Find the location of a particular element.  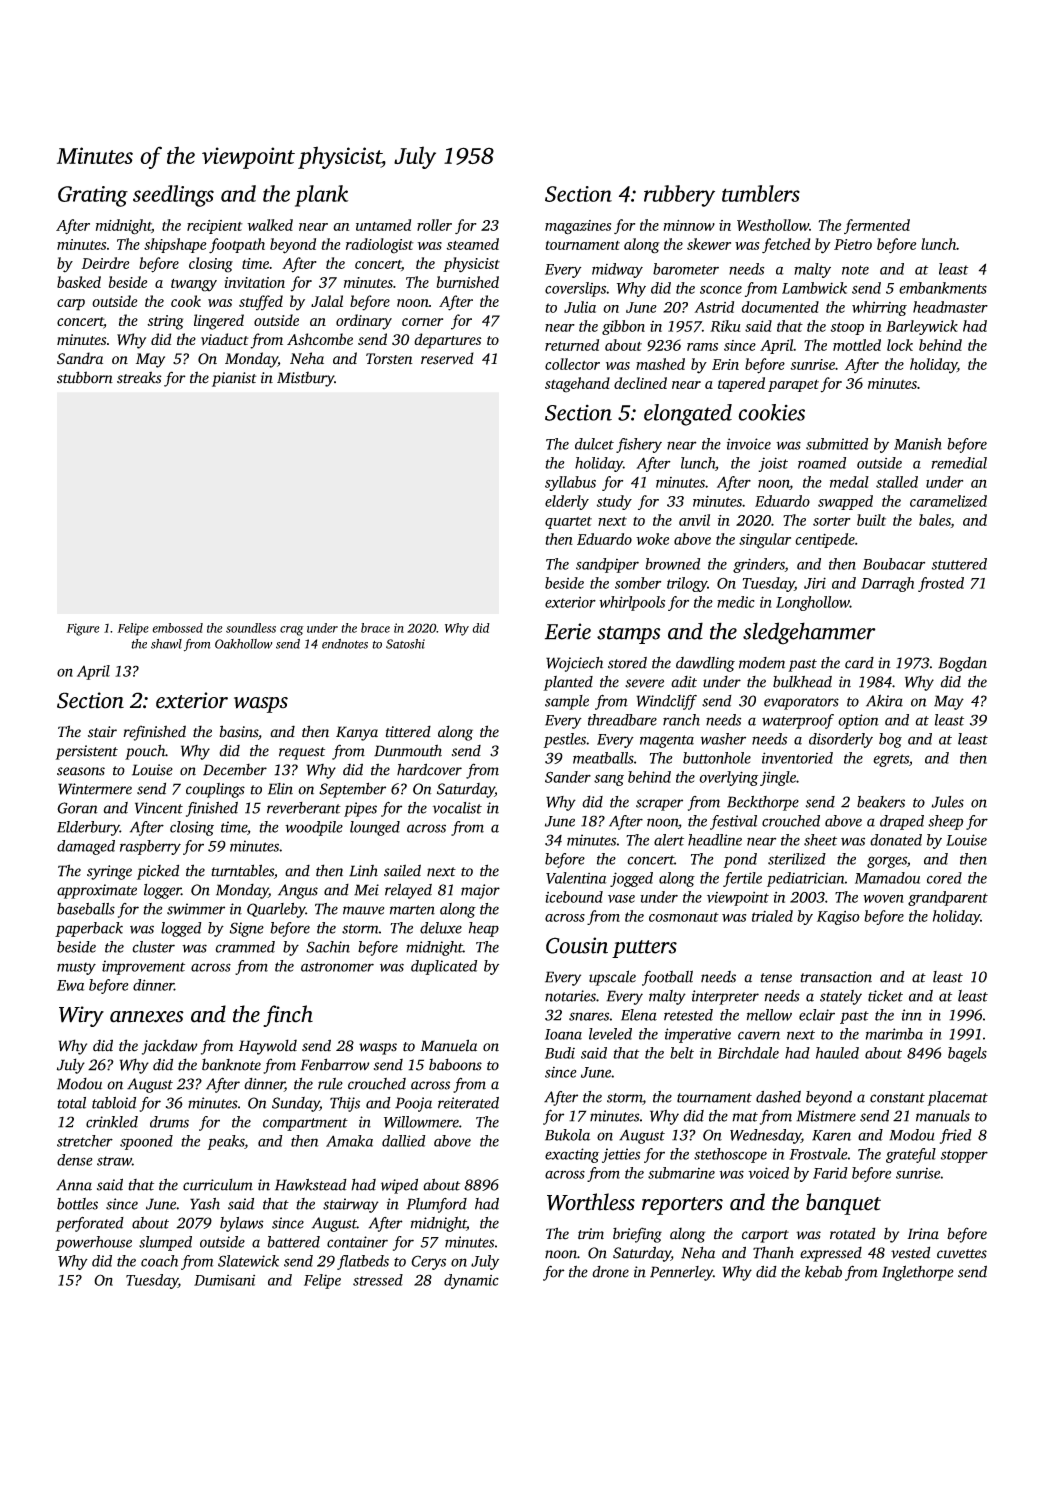

trialed is located at coordinates (772, 916).
